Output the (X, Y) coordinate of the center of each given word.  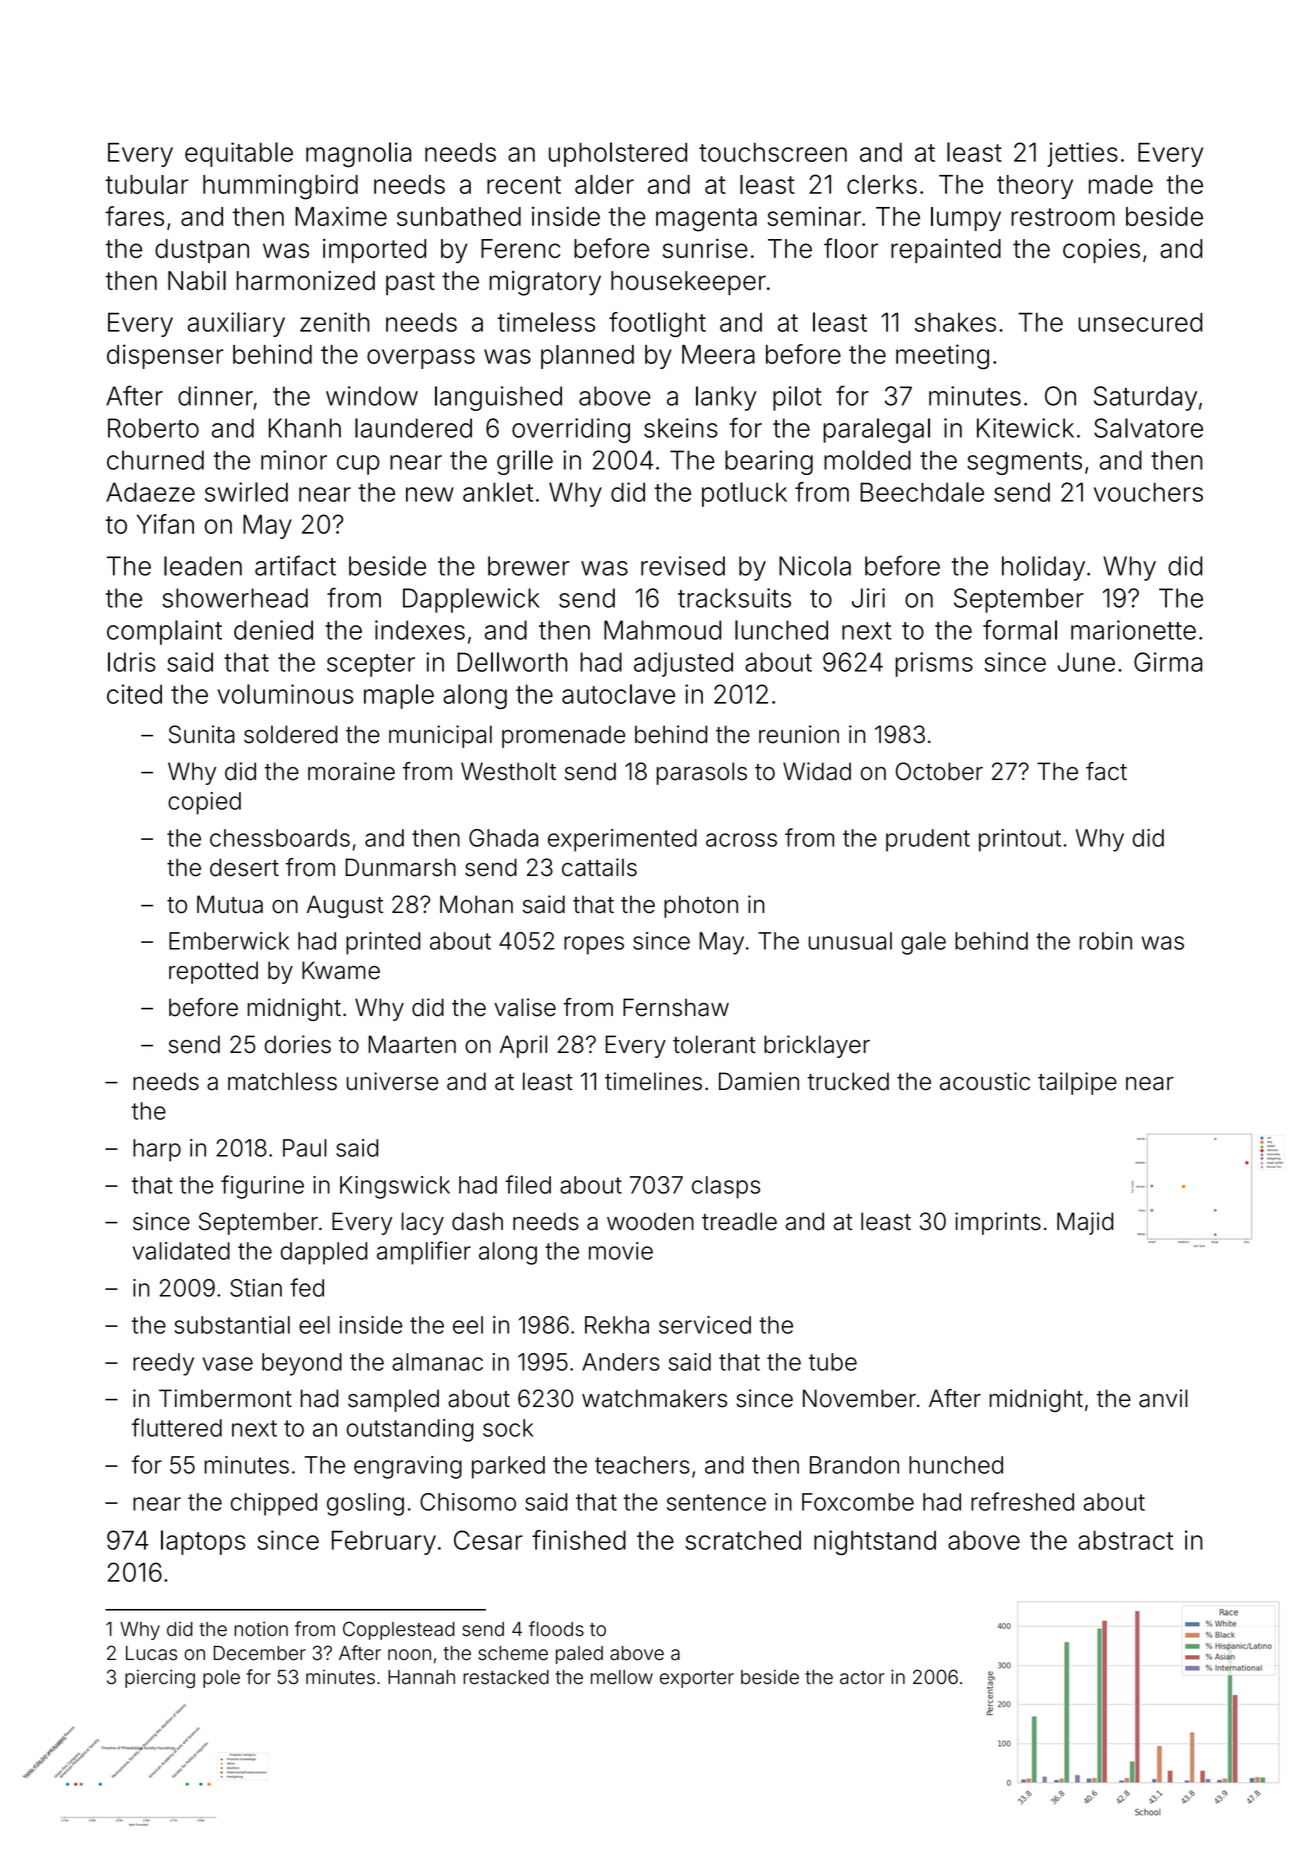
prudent (928, 840)
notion (261, 1629)
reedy (163, 1364)
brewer (529, 566)
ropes (594, 945)
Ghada (503, 838)
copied (204, 803)
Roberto (153, 428)
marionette (1133, 630)
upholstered (618, 154)
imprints (998, 1223)
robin (1106, 941)
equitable (239, 154)
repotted (213, 972)
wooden (650, 1221)
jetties (1082, 154)
